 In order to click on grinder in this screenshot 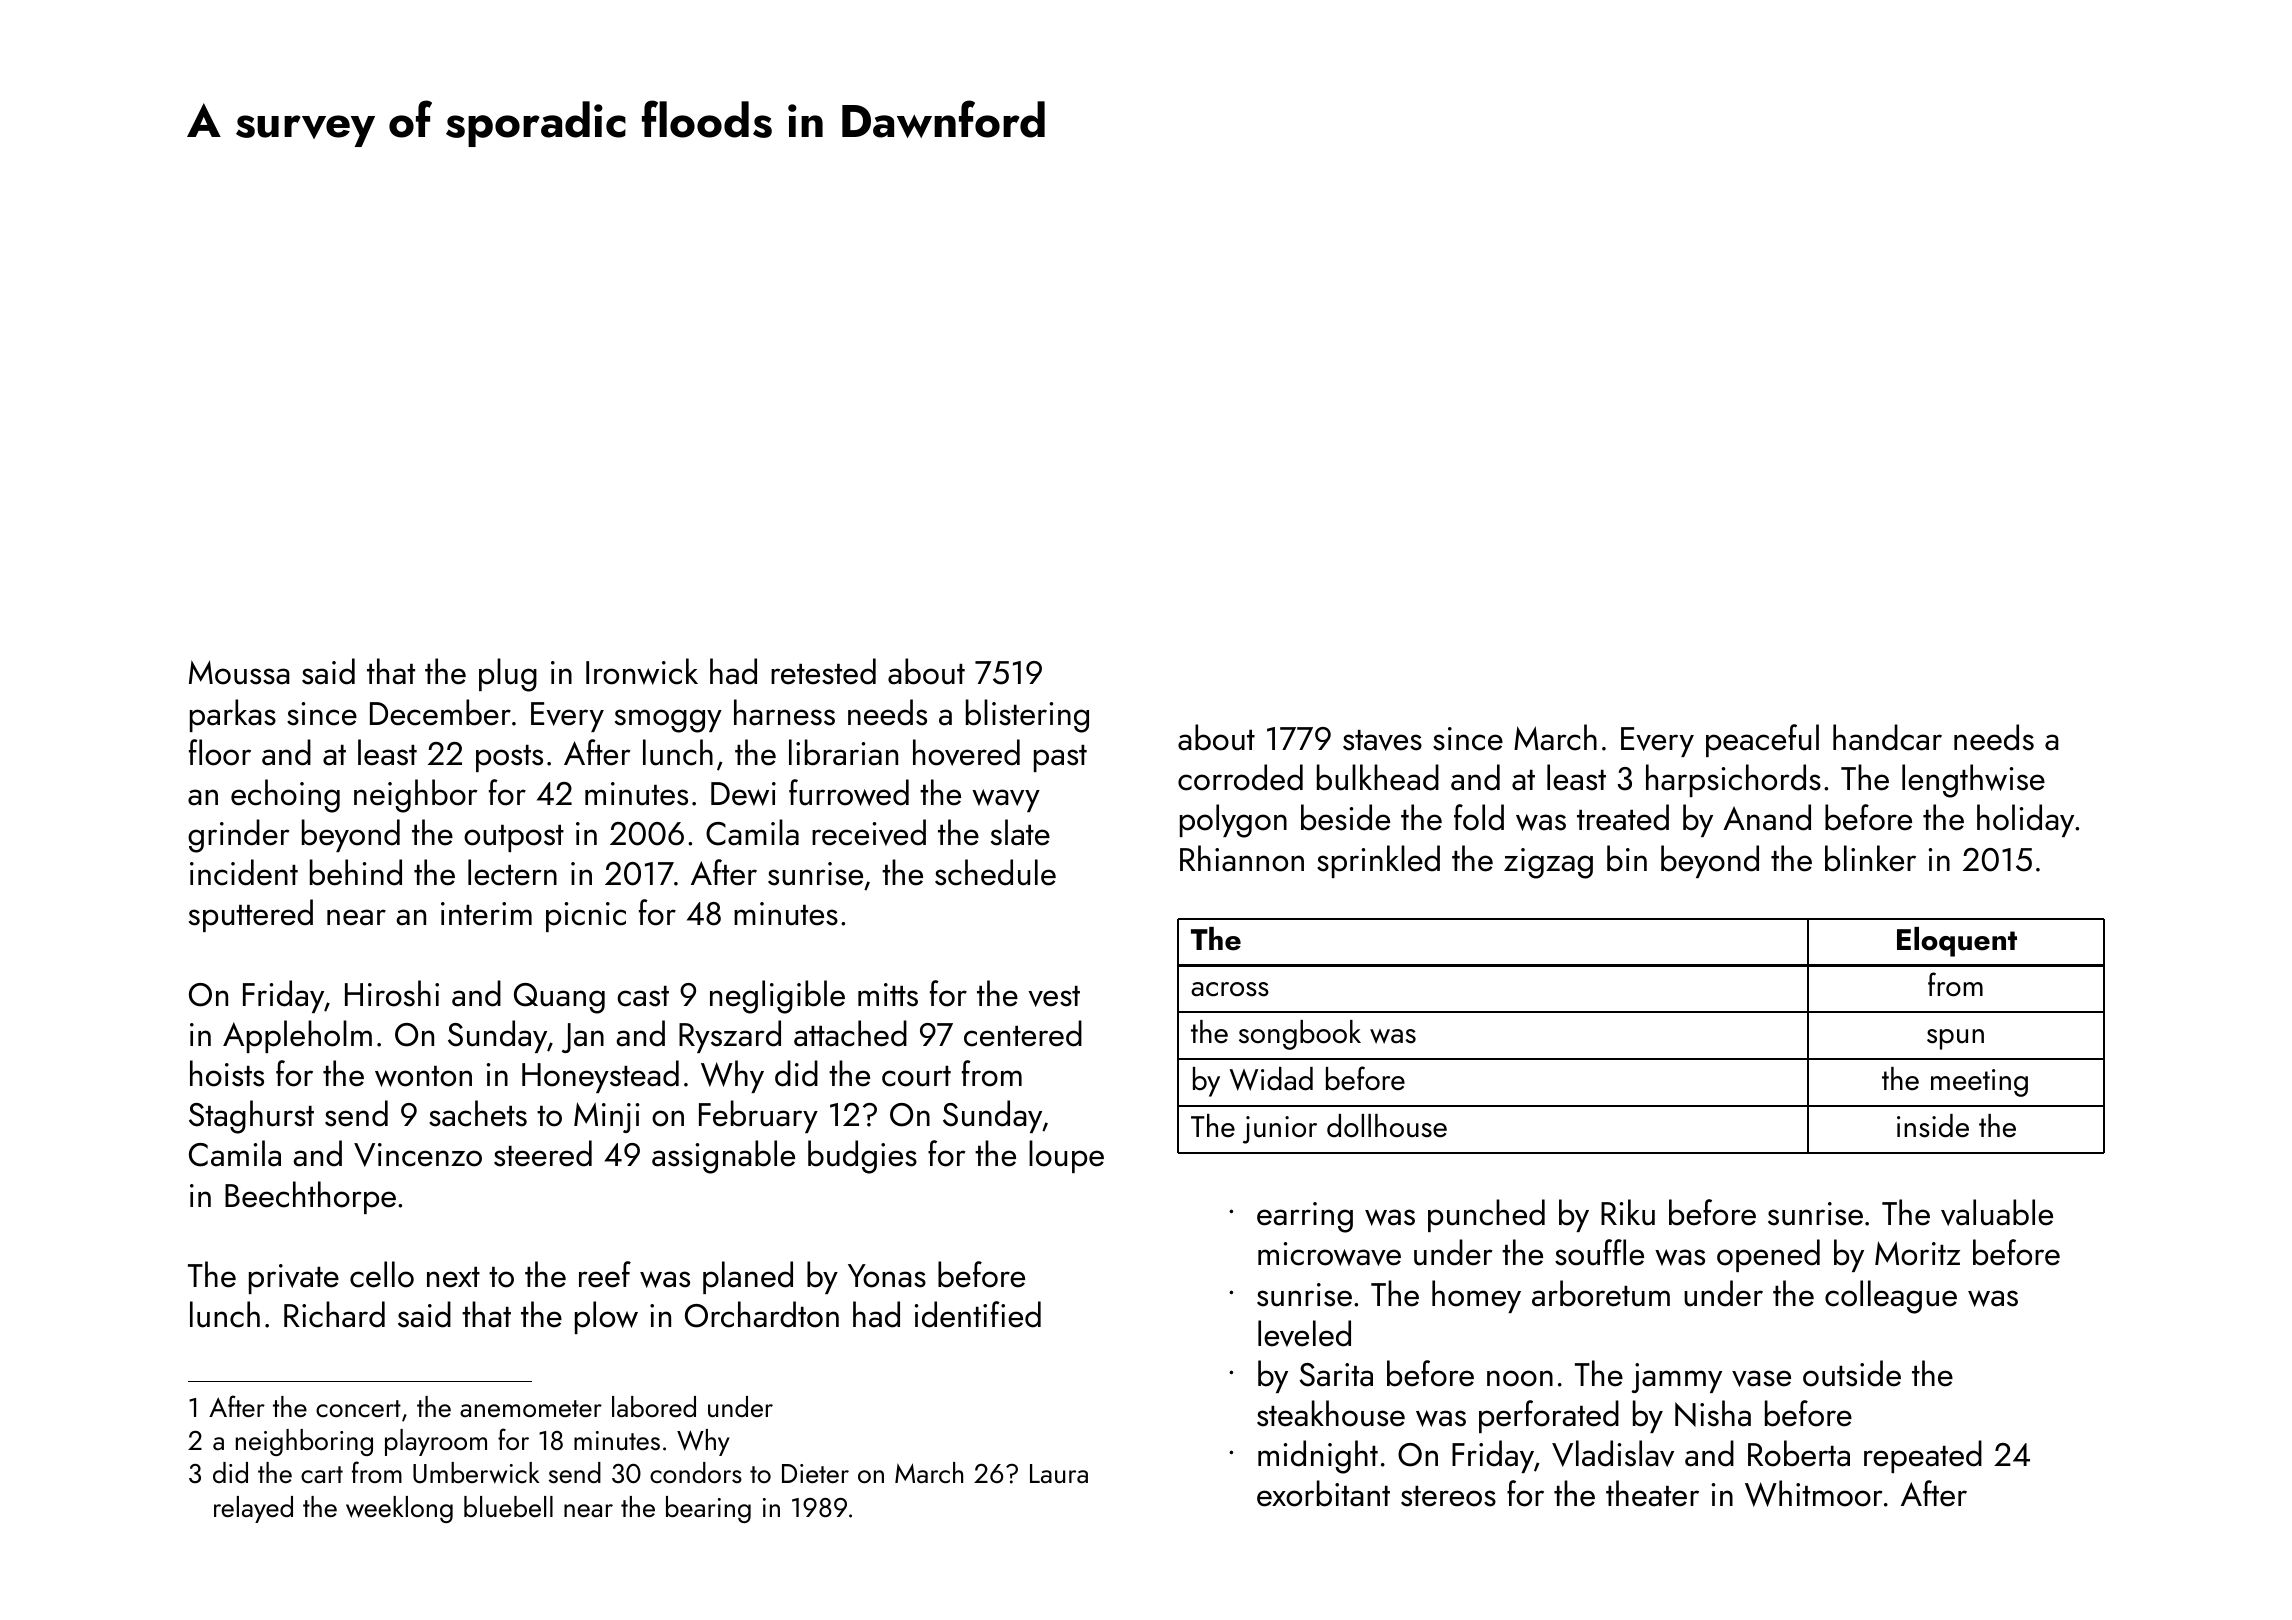, I will do `click(239, 836)`.
